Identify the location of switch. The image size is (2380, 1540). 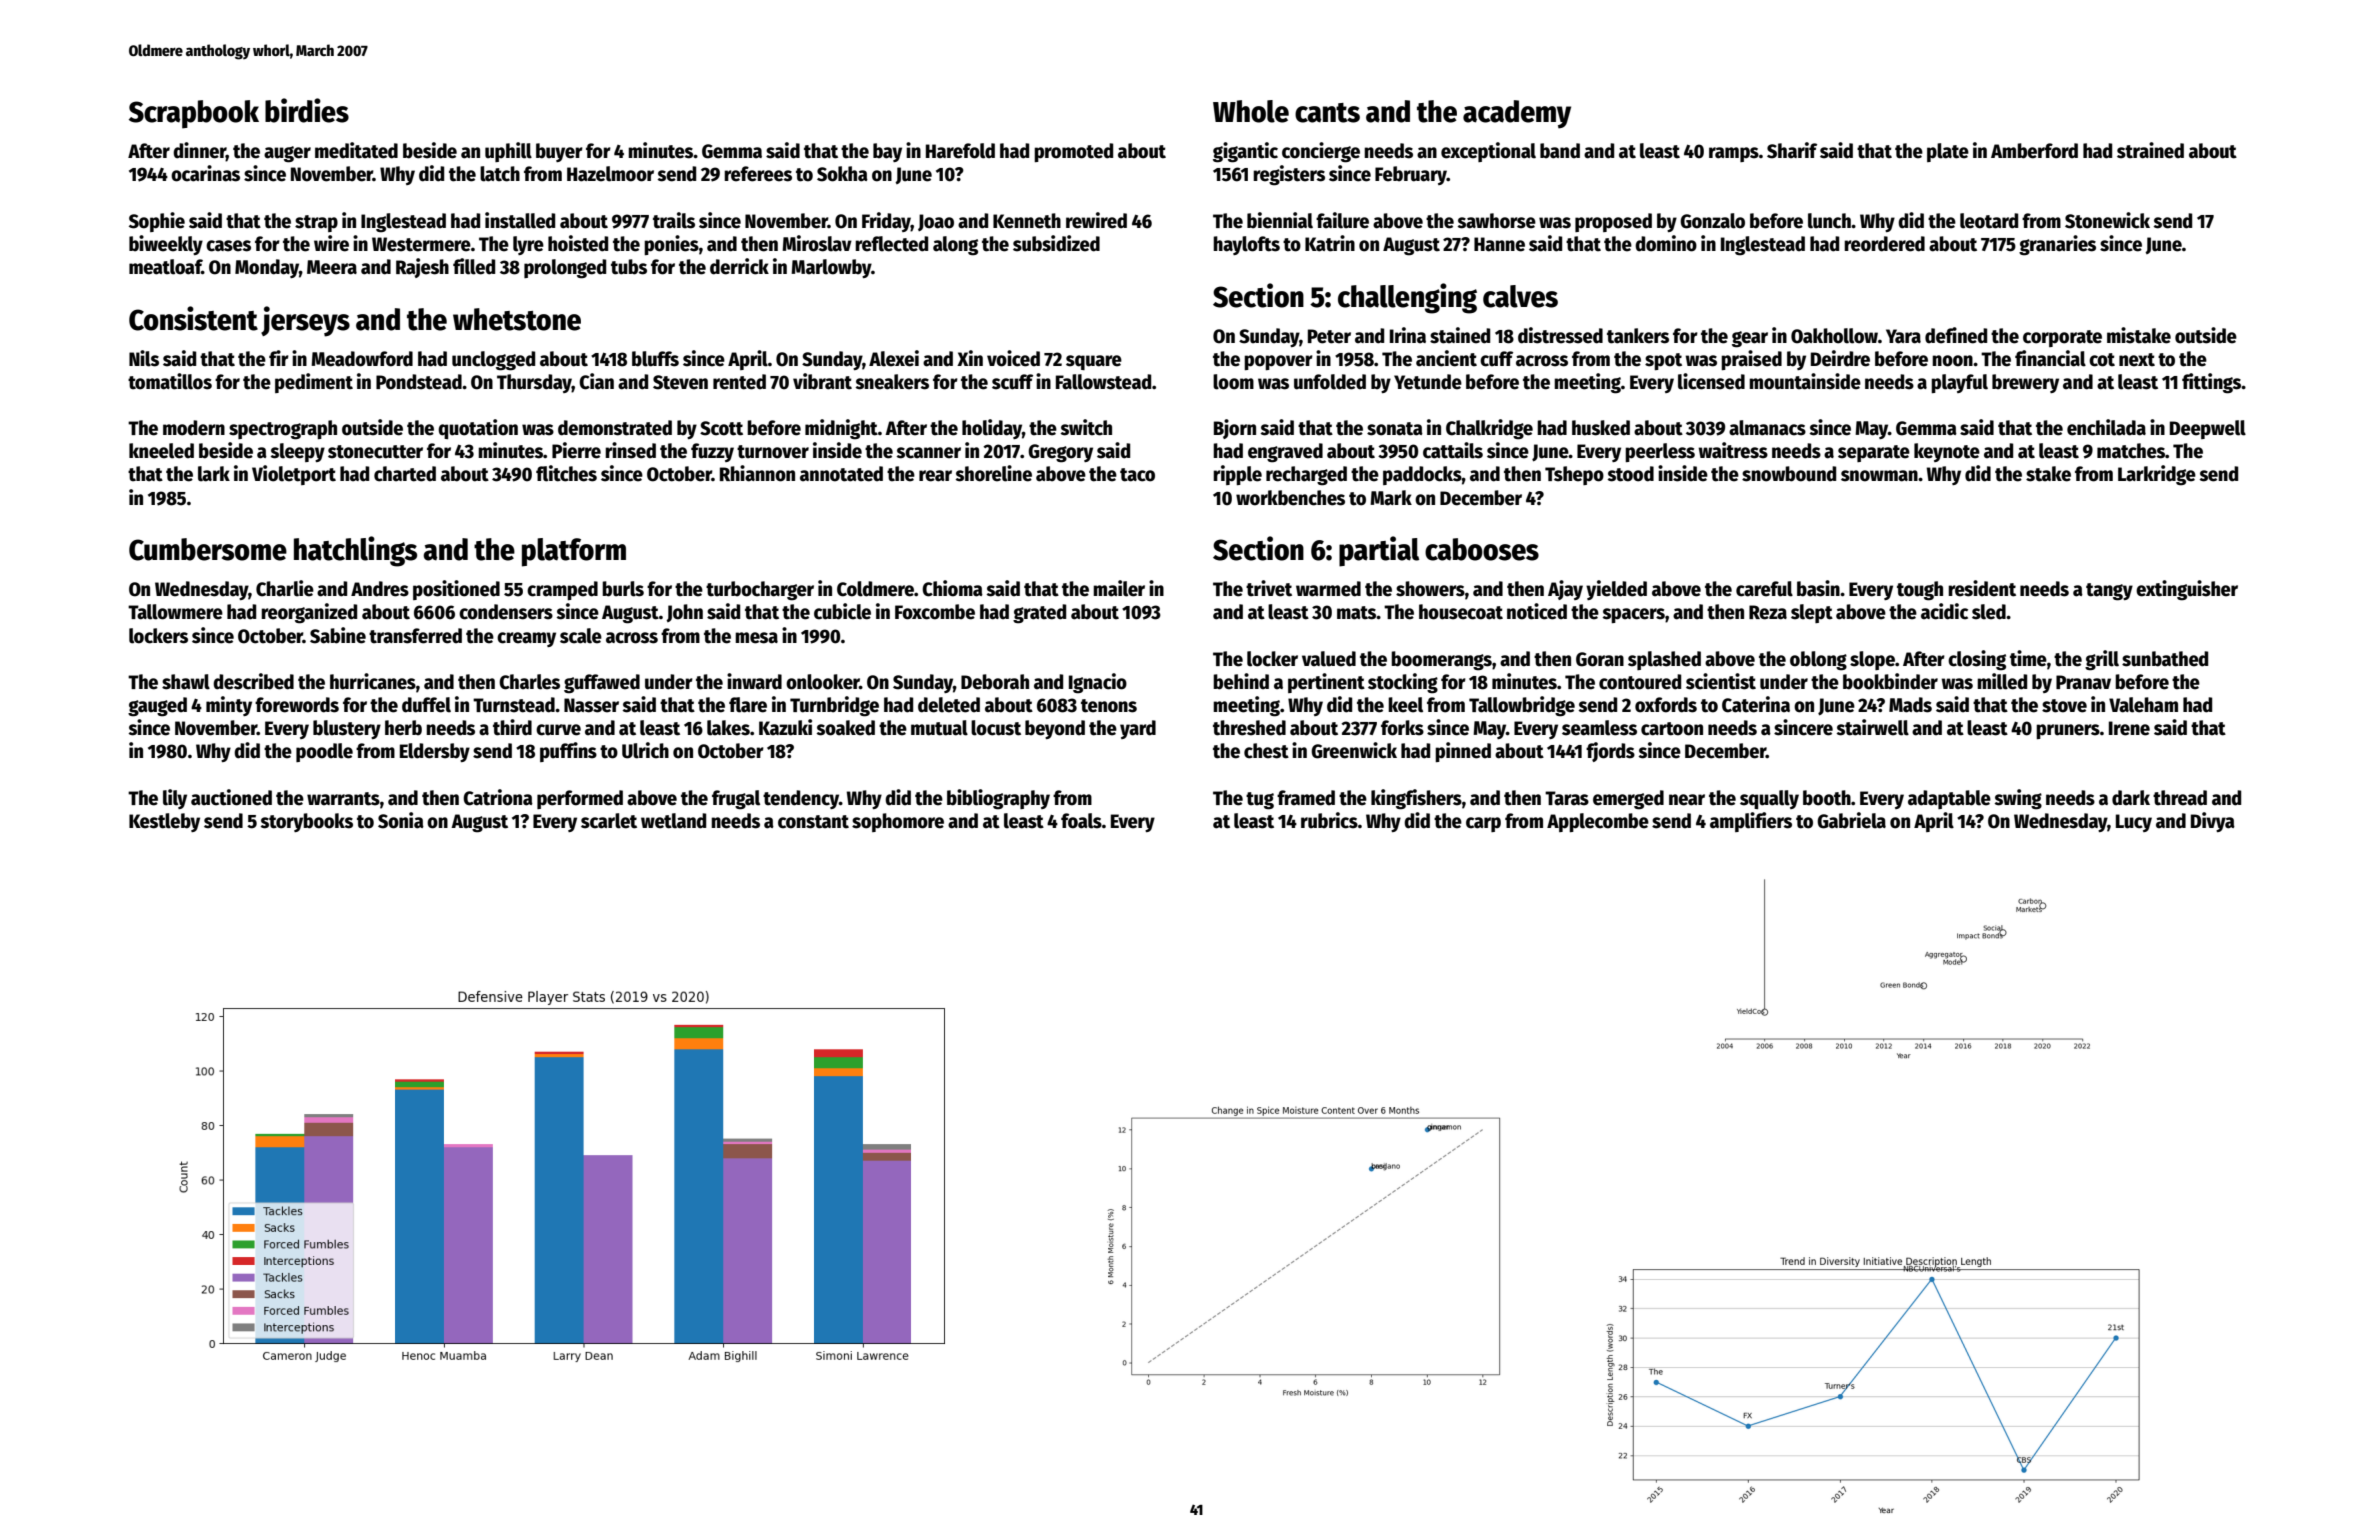
(1086, 427).
